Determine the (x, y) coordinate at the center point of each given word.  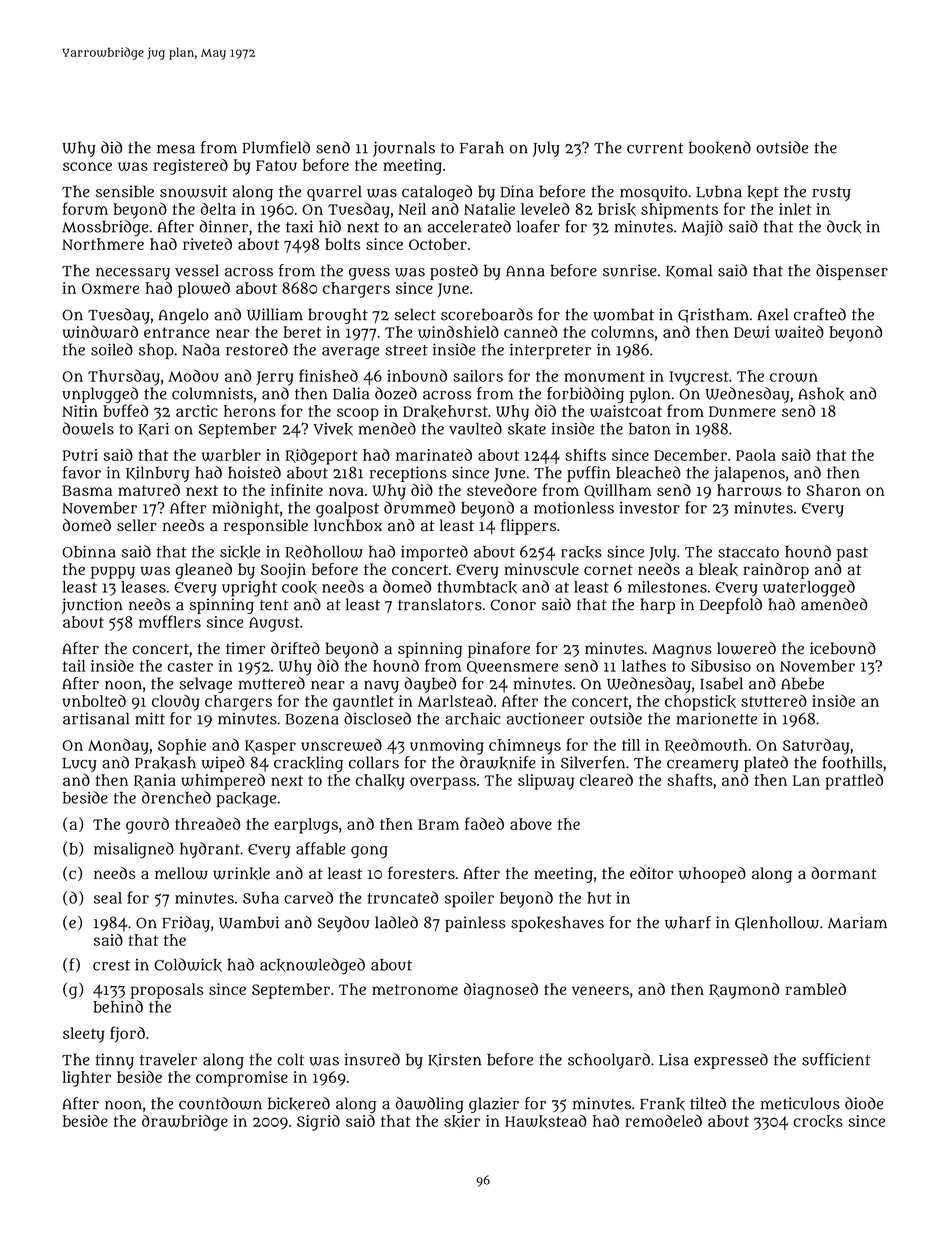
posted (454, 272)
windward (100, 331)
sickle (240, 552)
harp (657, 606)
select (415, 314)
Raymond (744, 991)
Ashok (821, 394)
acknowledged (312, 966)
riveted (207, 244)
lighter (86, 1079)
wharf (688, 922)
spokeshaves (557, 924)
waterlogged (809, 588)
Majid (702, 228)
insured (372, 1059)
